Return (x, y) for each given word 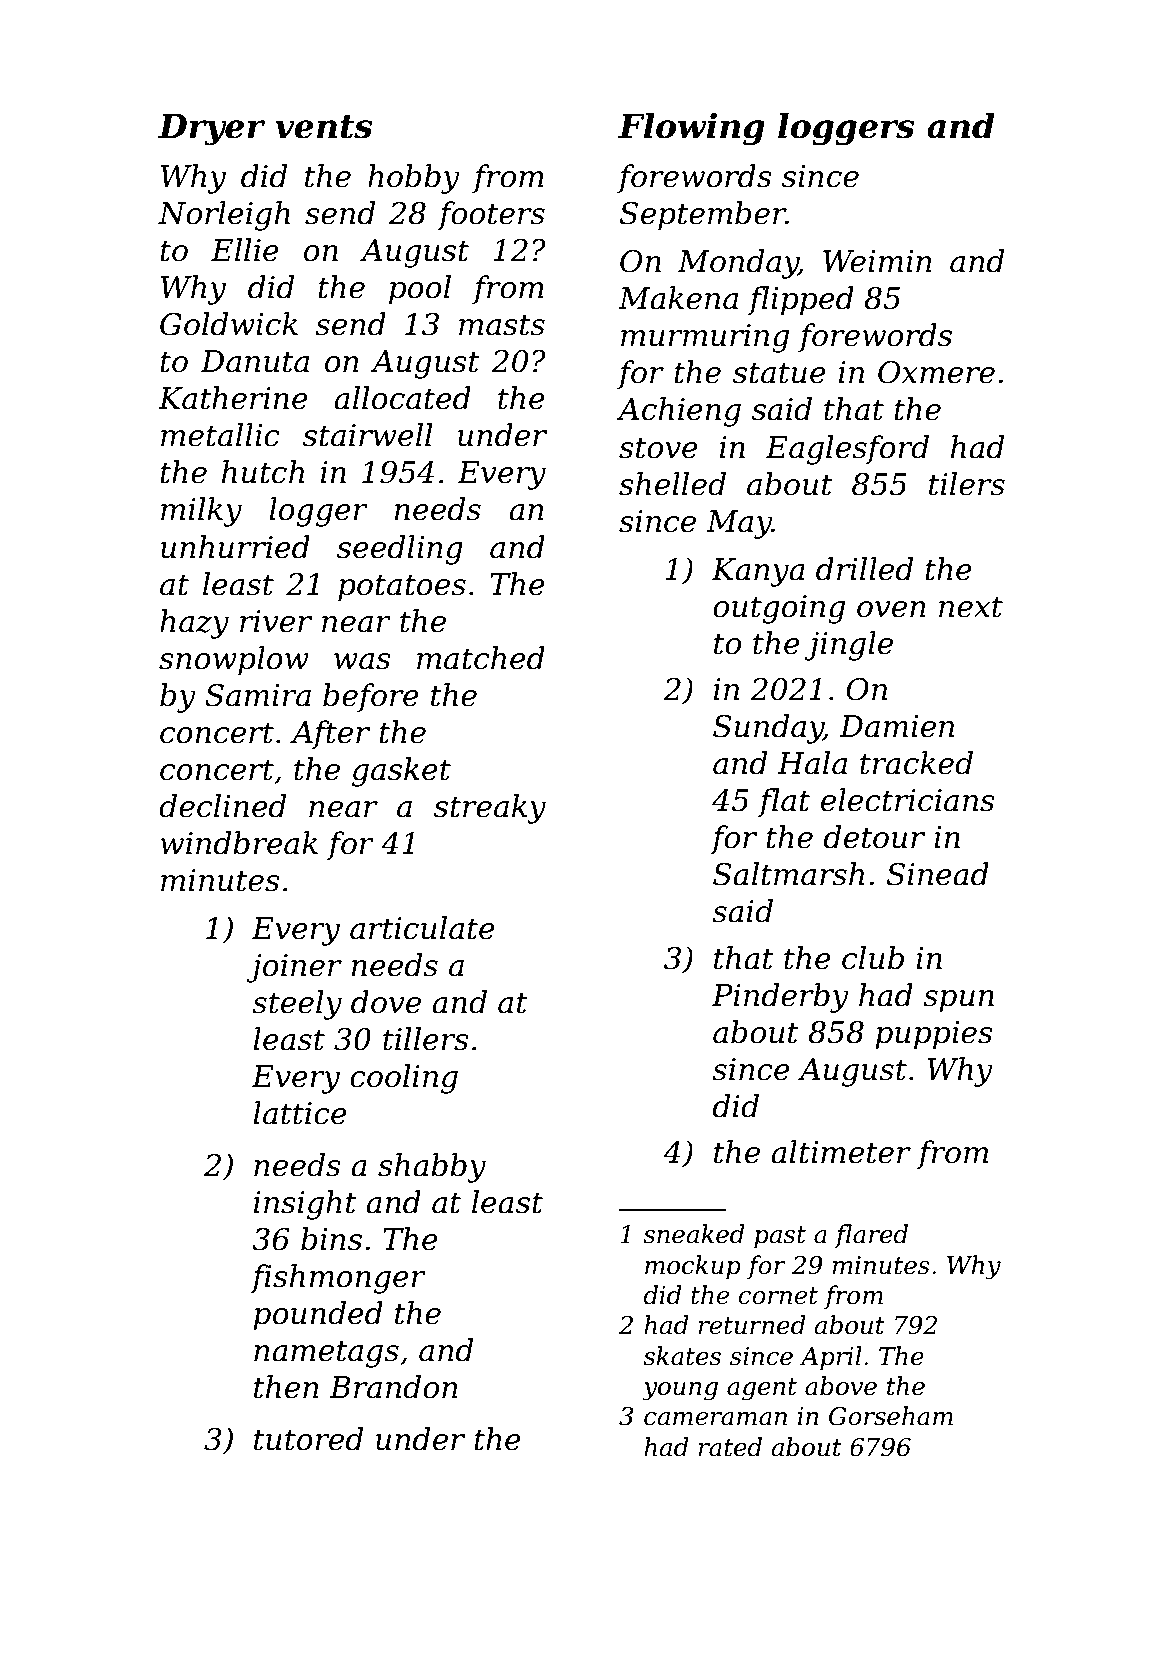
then (286, 1387)
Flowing (691, 129)
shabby (432, 1168)
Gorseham (891, 1416)
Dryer (211, 130)
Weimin (877, 261)
